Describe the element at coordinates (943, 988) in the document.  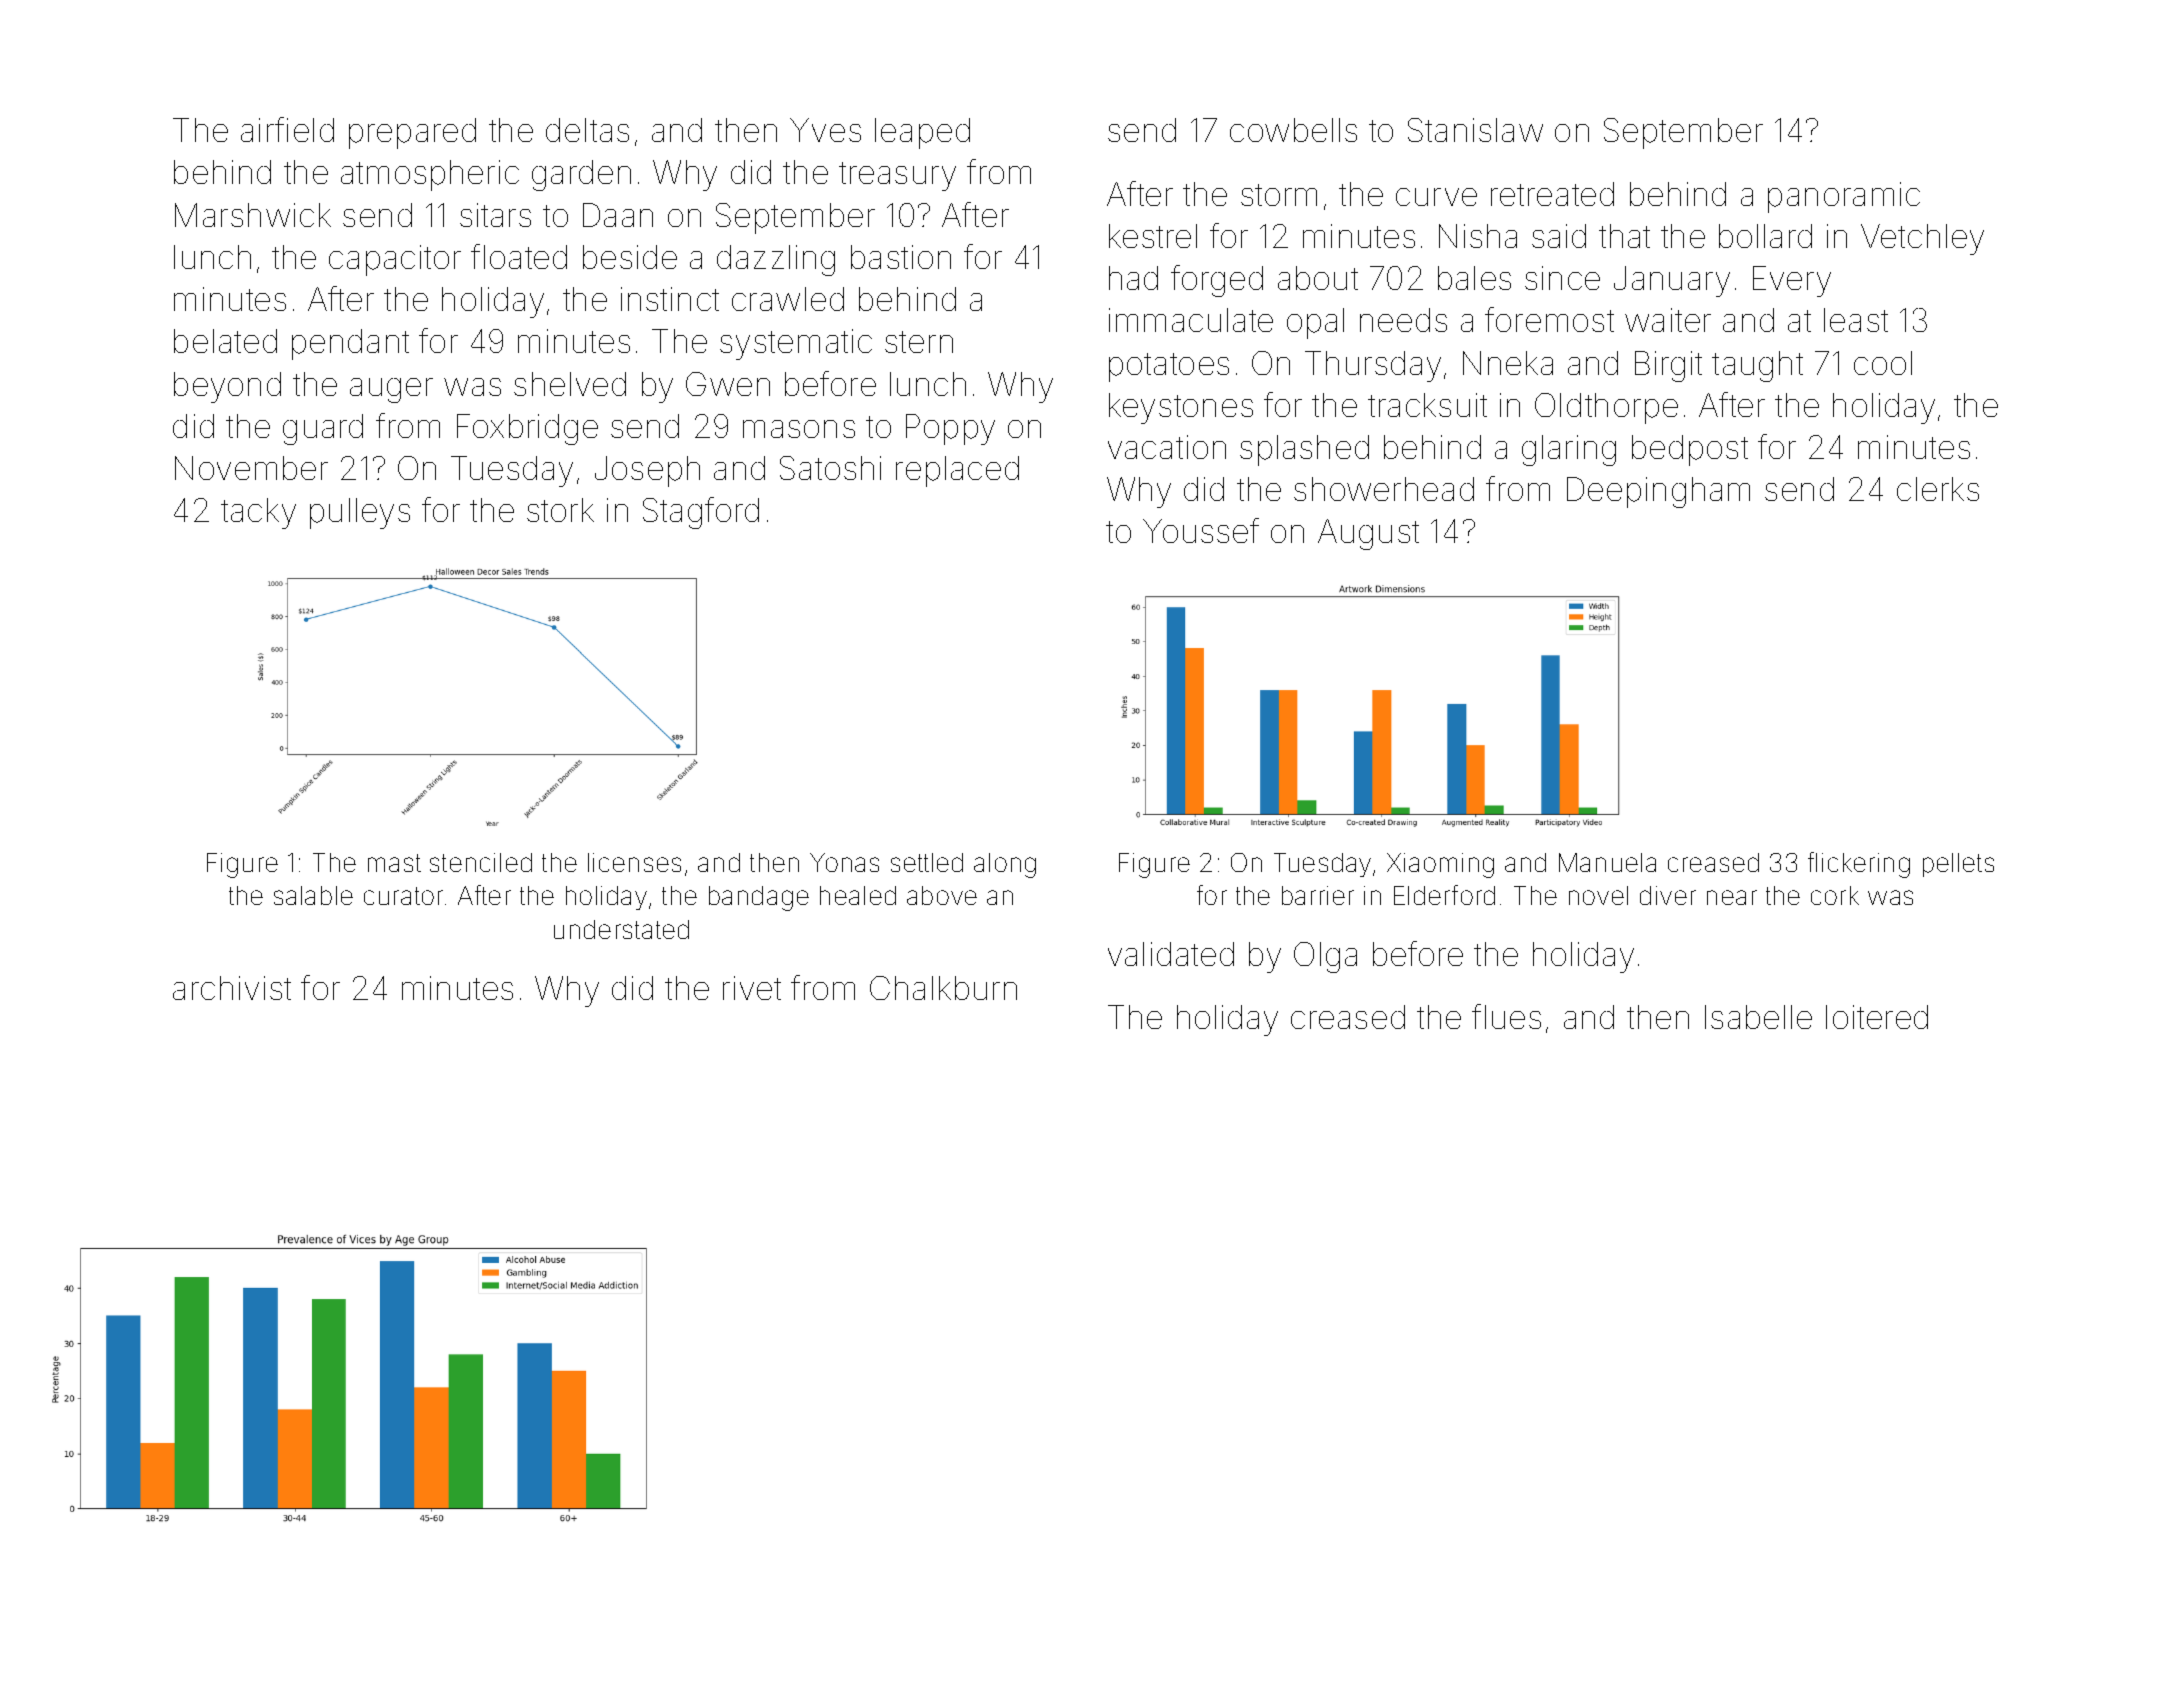
I see `Chalkburn` at that location.
